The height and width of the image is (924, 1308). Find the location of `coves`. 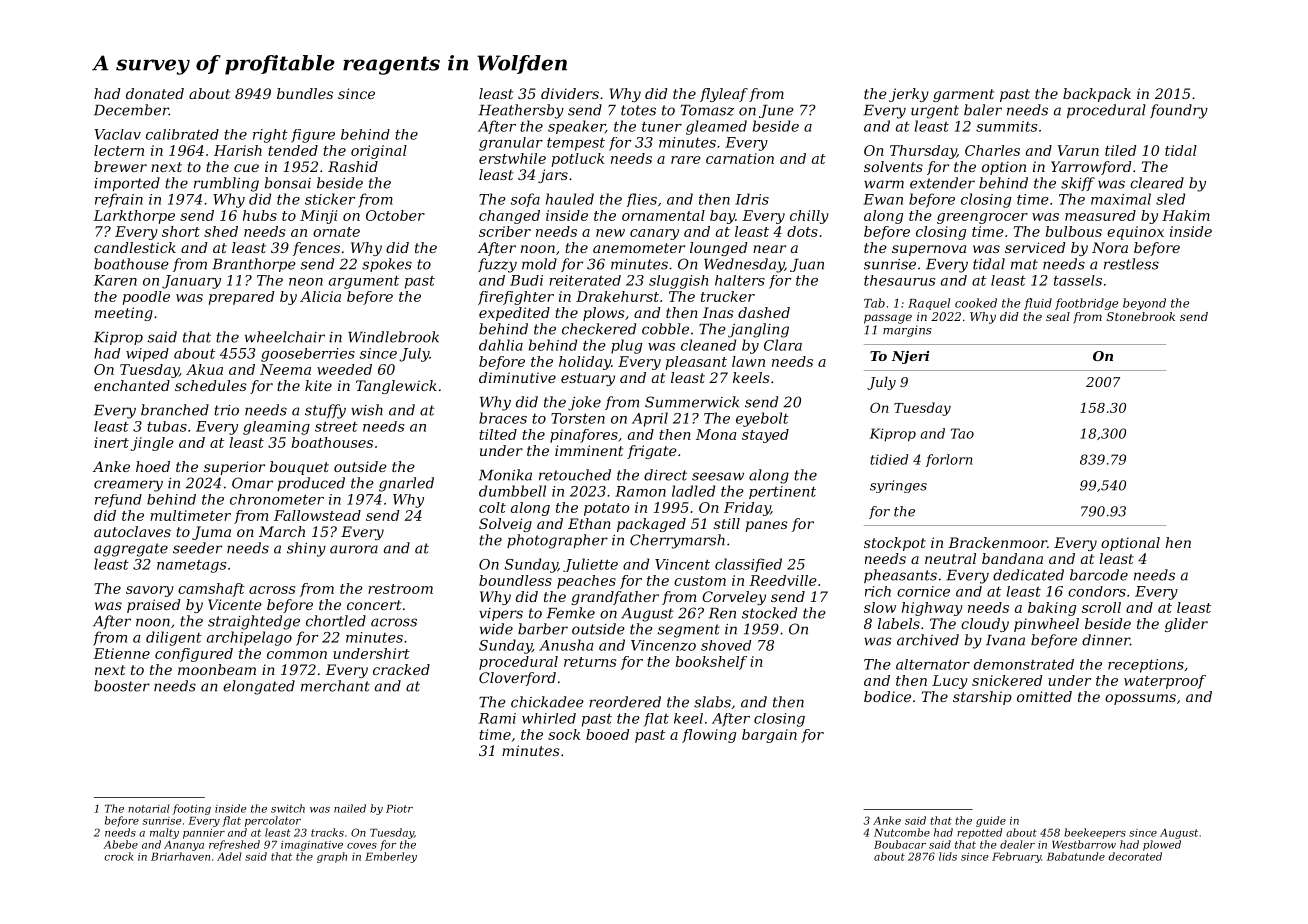

coves is located at coordinates (362, 846).
